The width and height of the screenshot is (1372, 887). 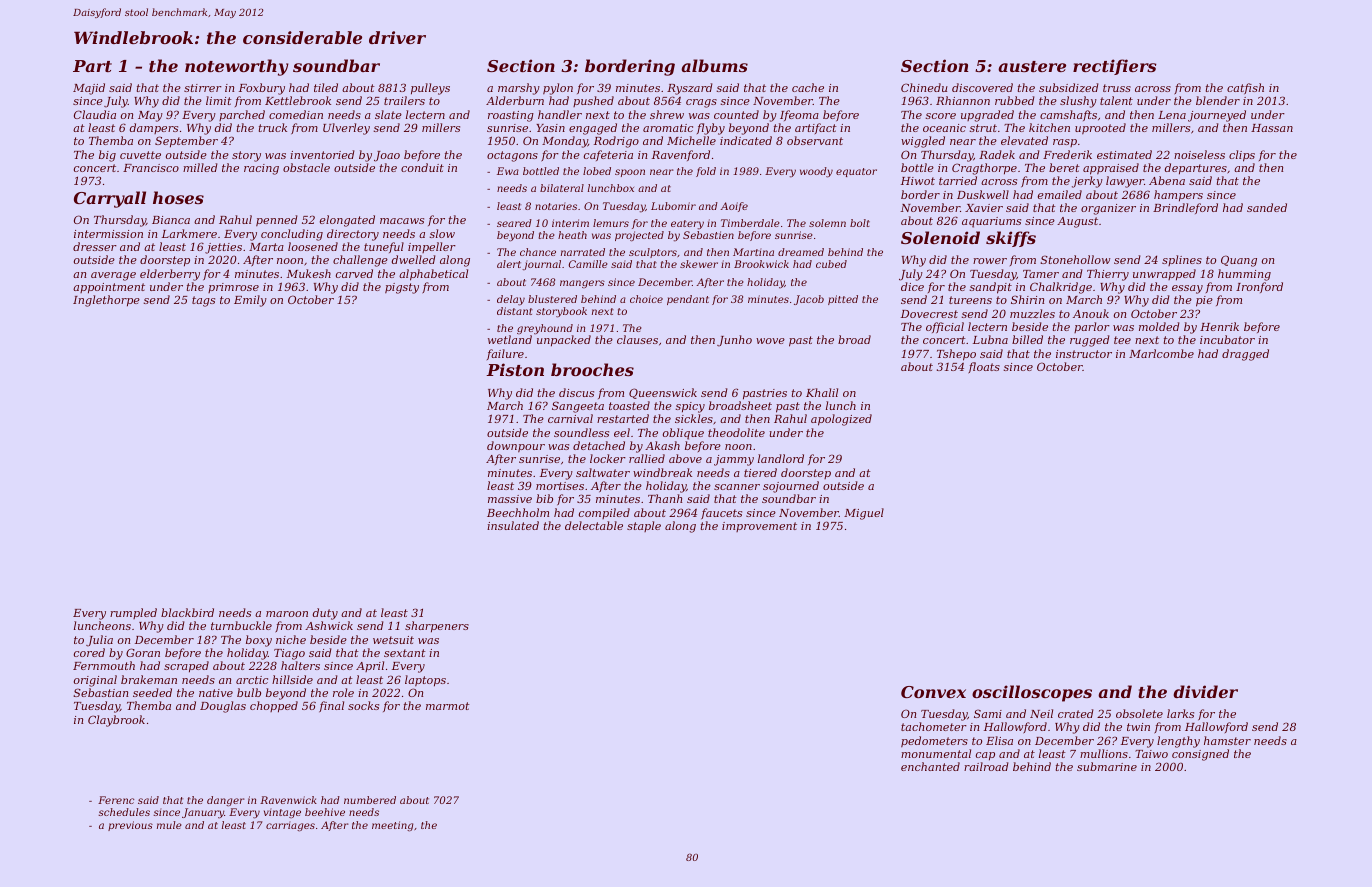 What do you see at coordinates (864, 514) in the screenshot?
I see `Miguel` at bounding box center [864, 514].
